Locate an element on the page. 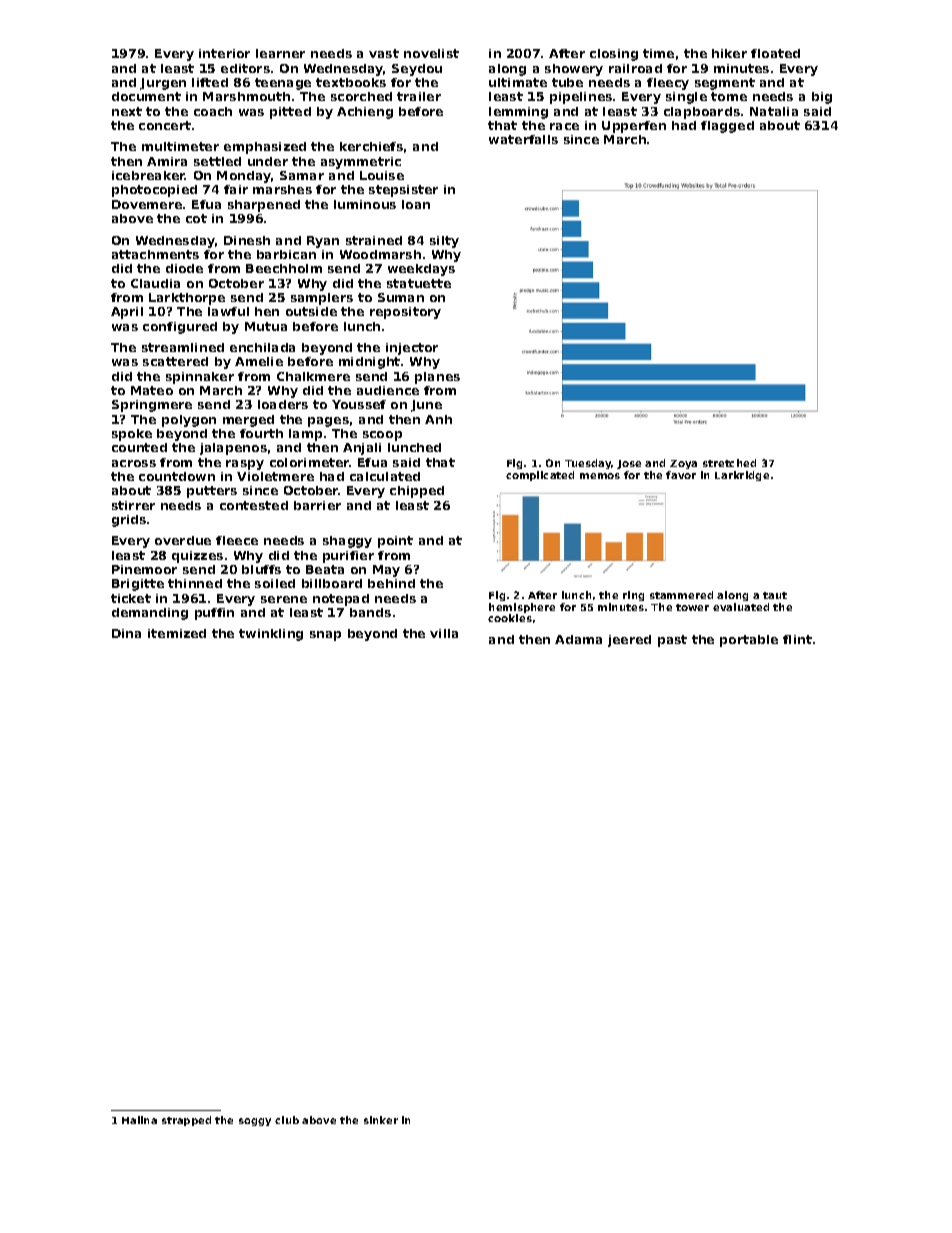 This image has height=1233, width=952. Dina is located at coordinates (126, 633).
